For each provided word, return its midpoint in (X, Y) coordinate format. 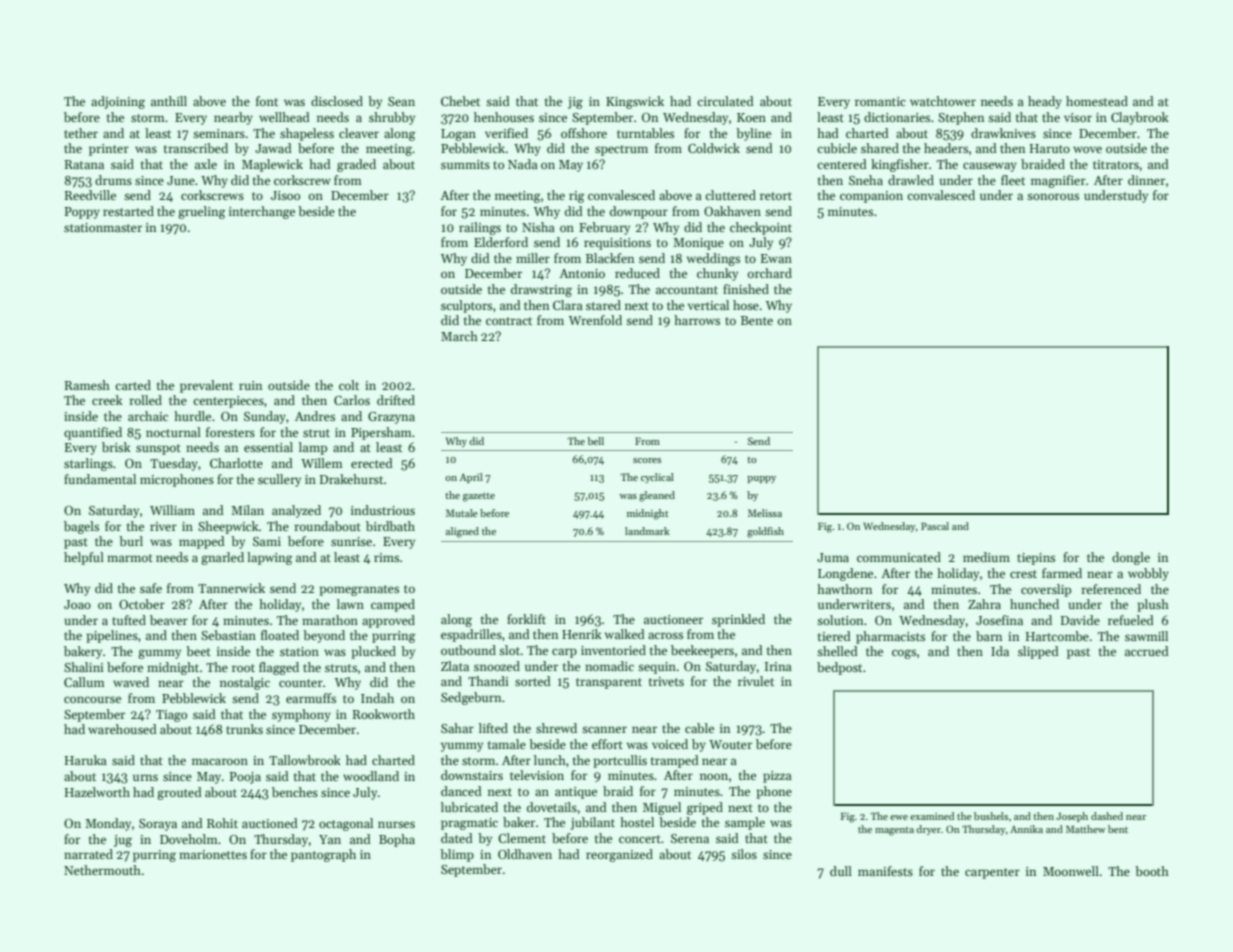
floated (280, 635)
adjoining (118, 102)
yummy (462, 747)
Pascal (935, 526)
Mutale (462, 513)
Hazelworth (97, 792)
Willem (322, 463)
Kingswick (635, 102)
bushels (991, 816)
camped (393, 605)
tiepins (1036, 559)
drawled (911, 180)
